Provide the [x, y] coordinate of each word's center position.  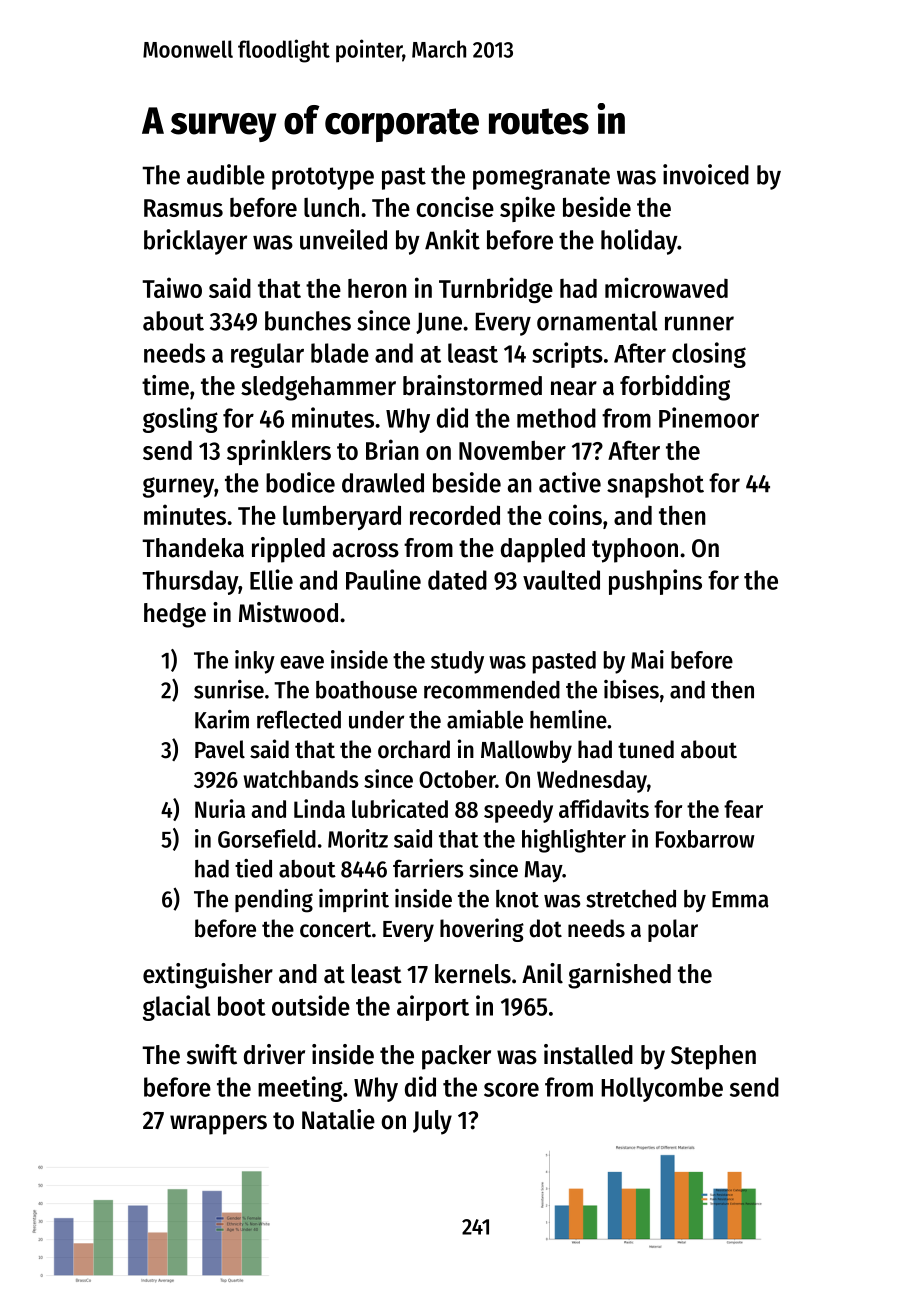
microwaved [666, 287]
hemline [568, 719]
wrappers [218, 1125]
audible [226, 174]
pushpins [655, 582]
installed [588, 1054]
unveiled [343, 239]
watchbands [301, 779]
